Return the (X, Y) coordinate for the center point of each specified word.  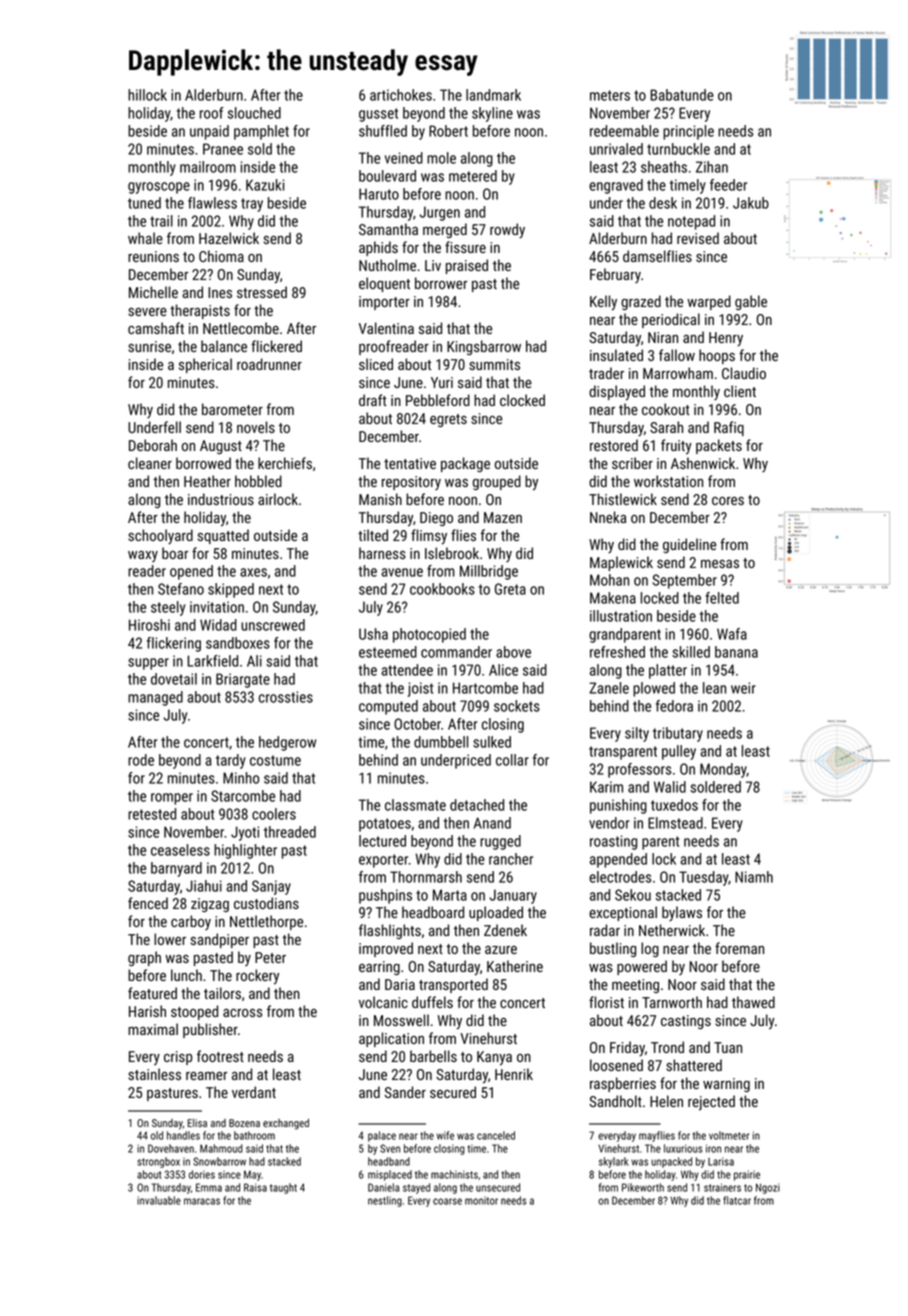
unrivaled (616, 149)
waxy (143, 556)
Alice (503, 670)
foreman (739, 948)
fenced (148, 903)
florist (606, 1002)
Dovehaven (171, 1148)
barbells (433, 1056)
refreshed (617, 652)
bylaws (682, 913)
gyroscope (159, 188)
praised (467, 266)
